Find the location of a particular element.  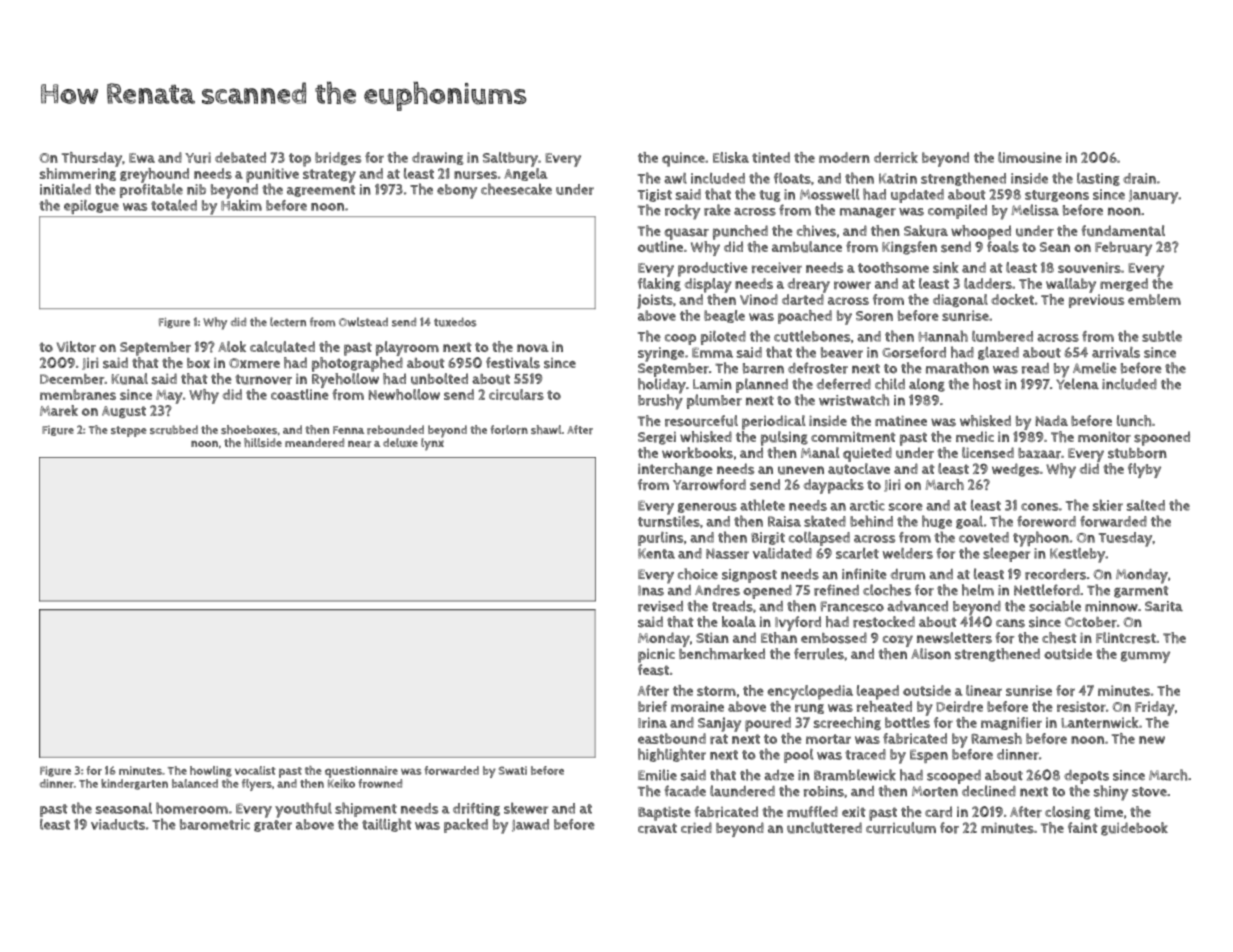

taillight is located at coordinates (387, 825).
